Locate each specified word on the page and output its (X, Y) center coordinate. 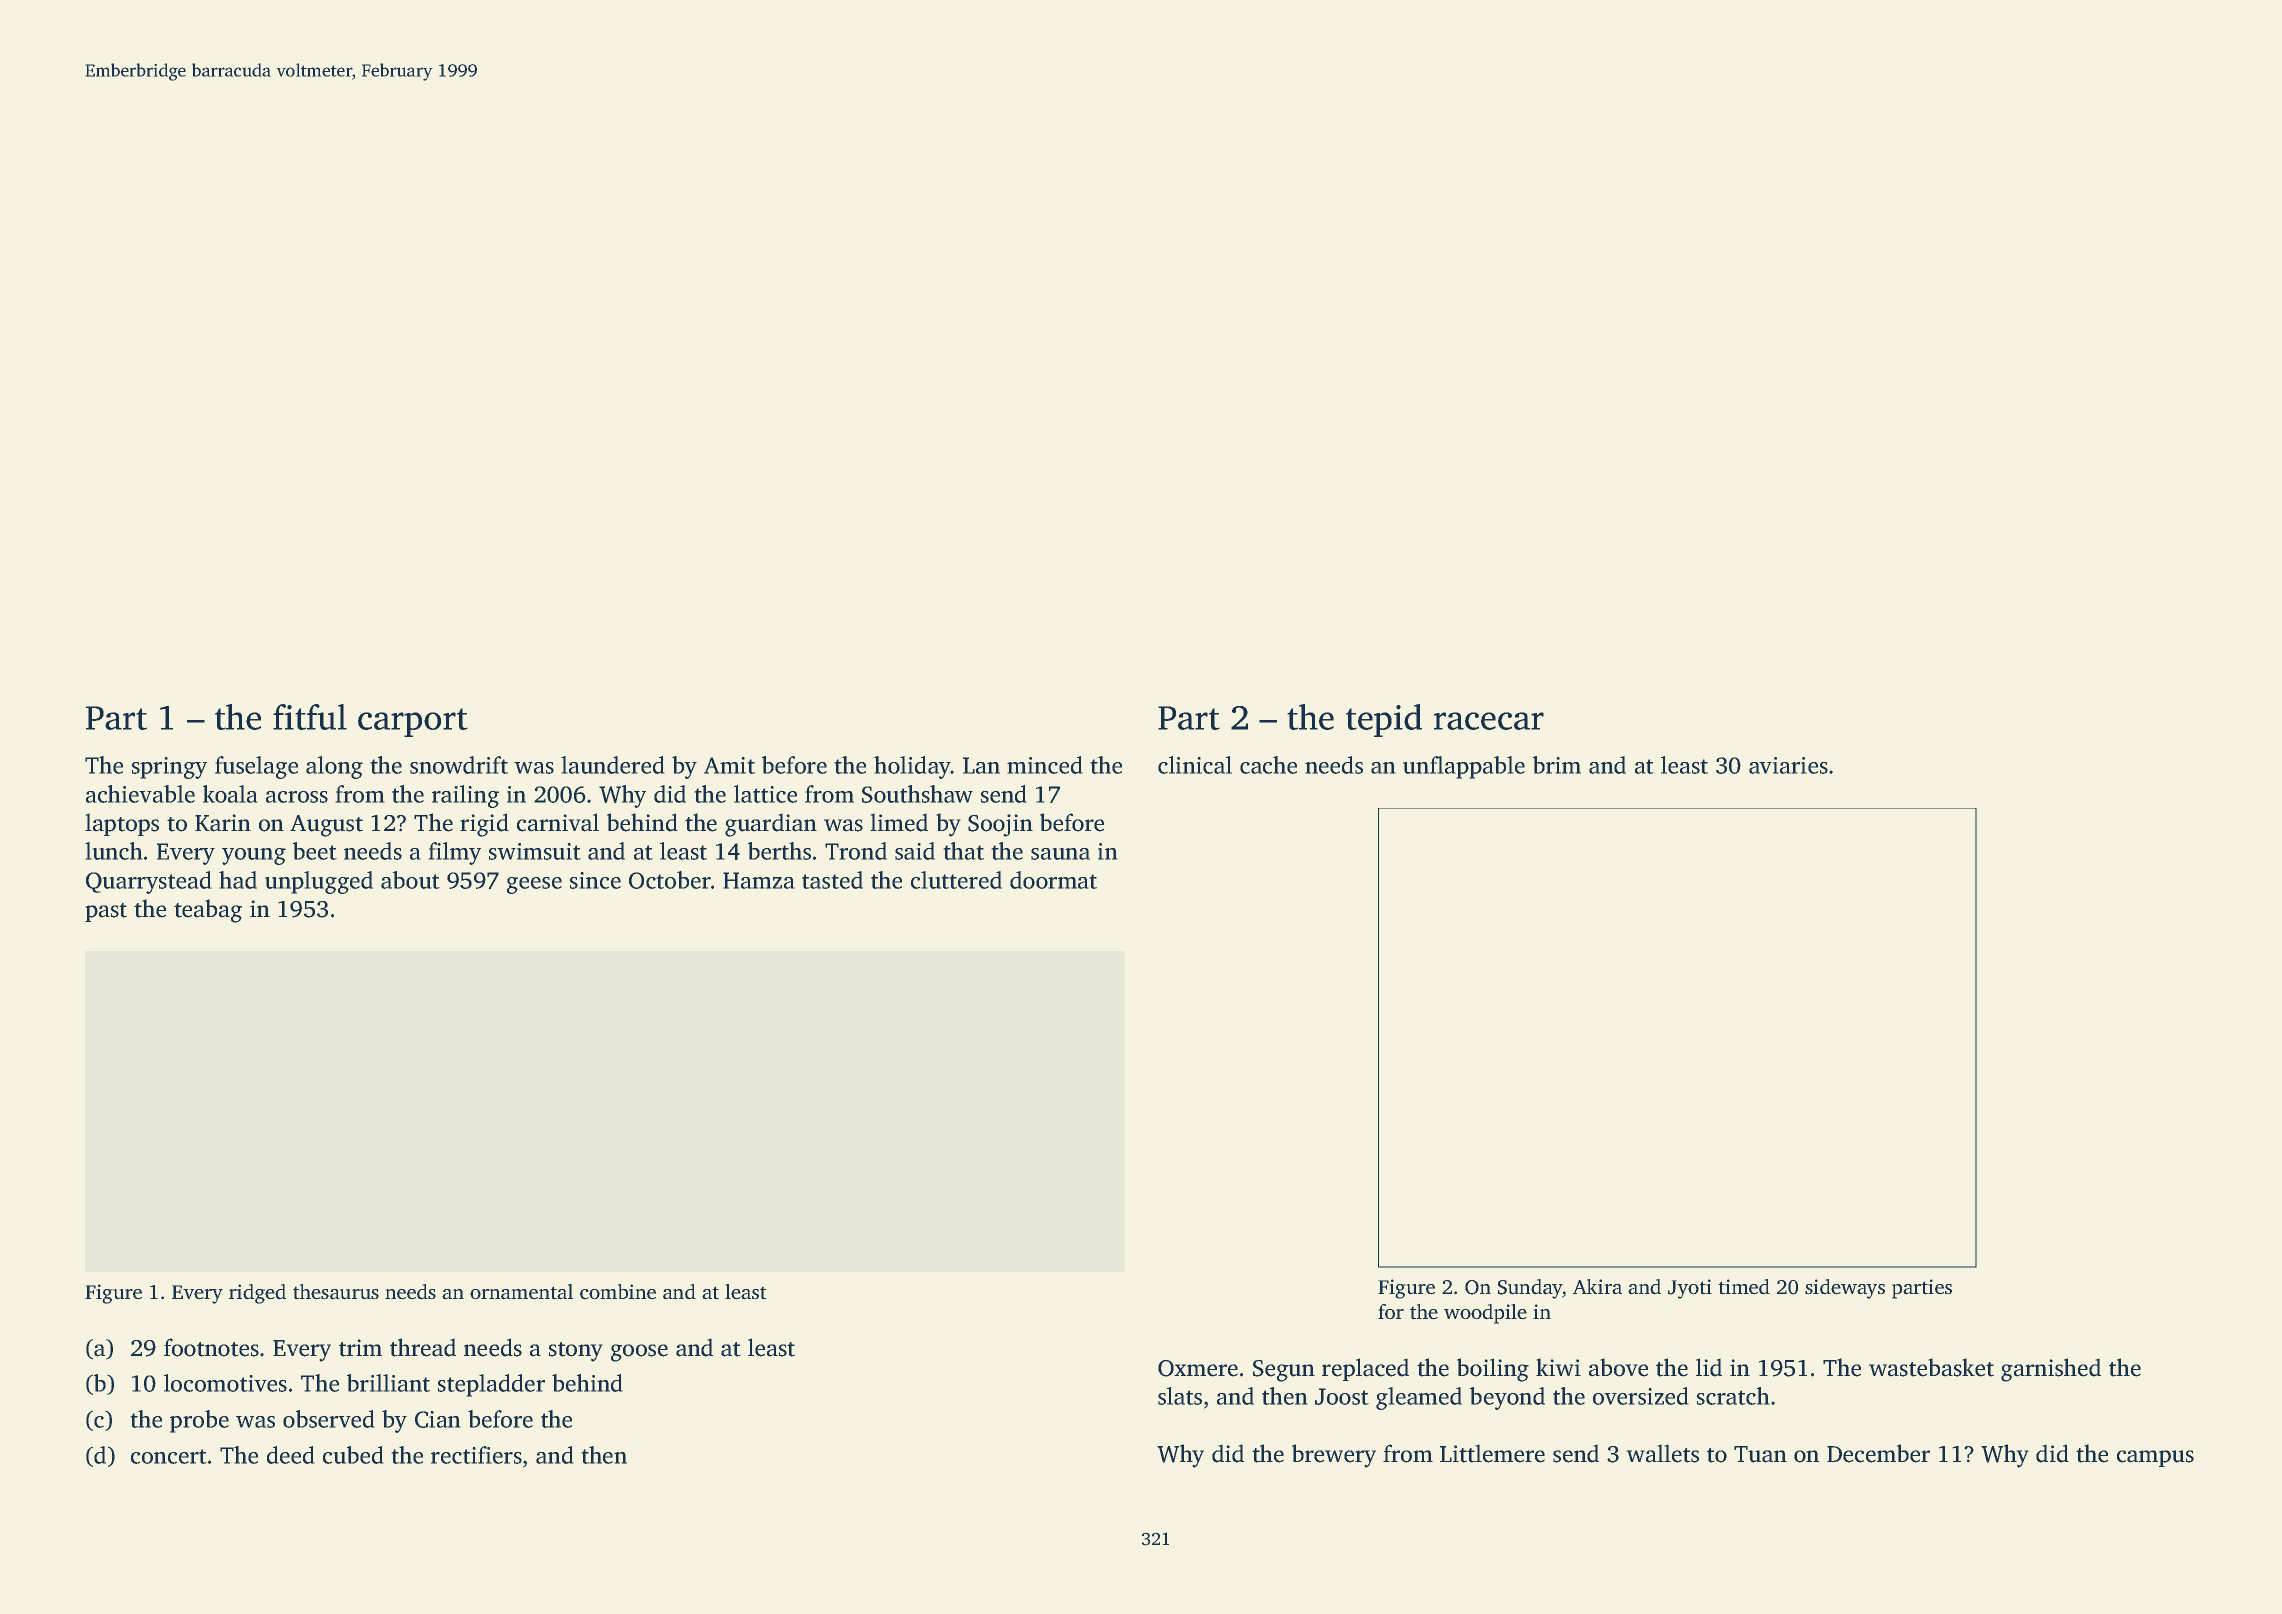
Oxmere (1198, 1368)
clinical (1195, 765)
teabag (208, 911)
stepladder (491, 1385)
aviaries (1788, 765)
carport (413, 722)
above (1618, 1367)
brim (1557, 765)
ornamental (521, 1291)
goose (639, 1353)
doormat (1053, 880)
